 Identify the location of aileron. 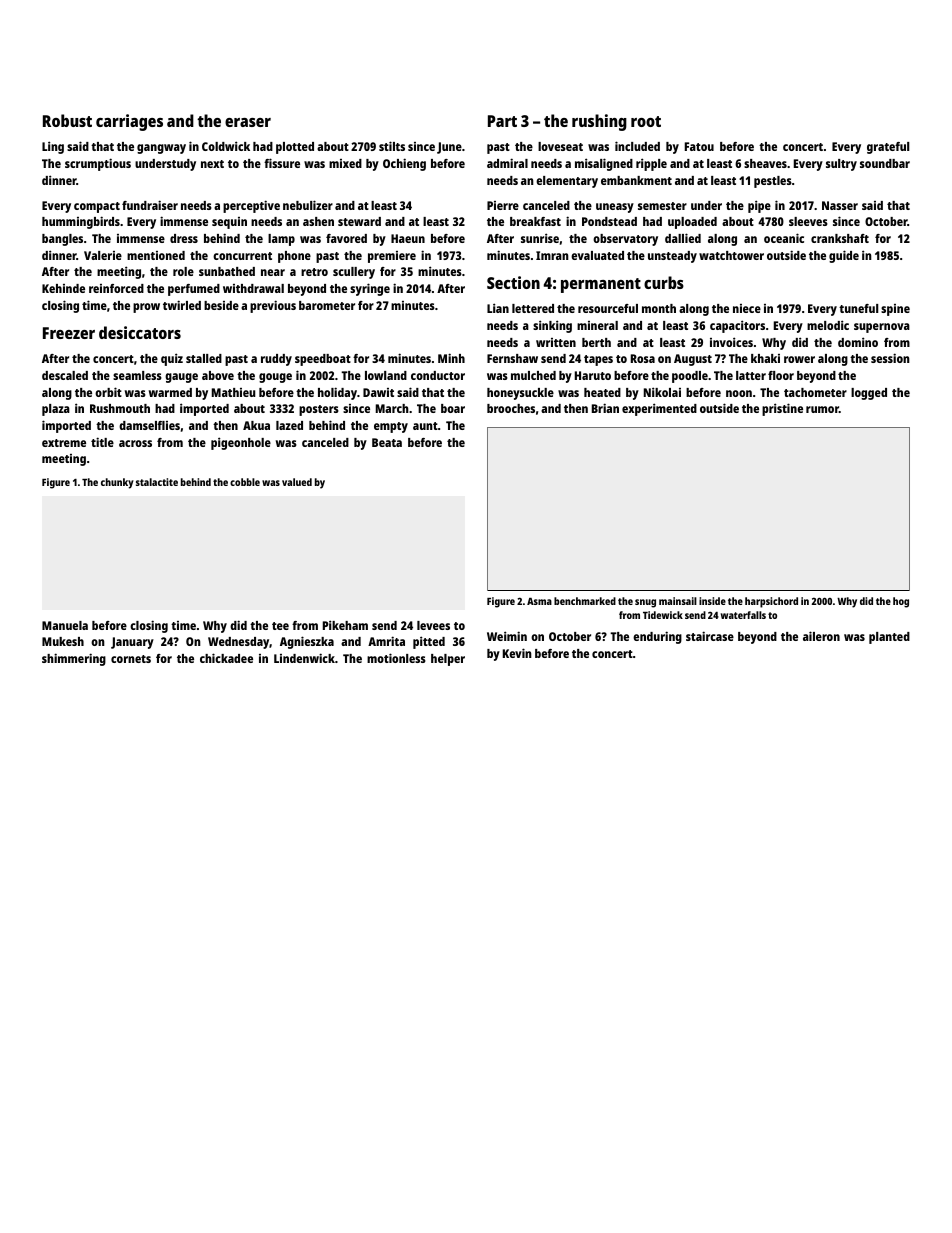
(821, 636).
